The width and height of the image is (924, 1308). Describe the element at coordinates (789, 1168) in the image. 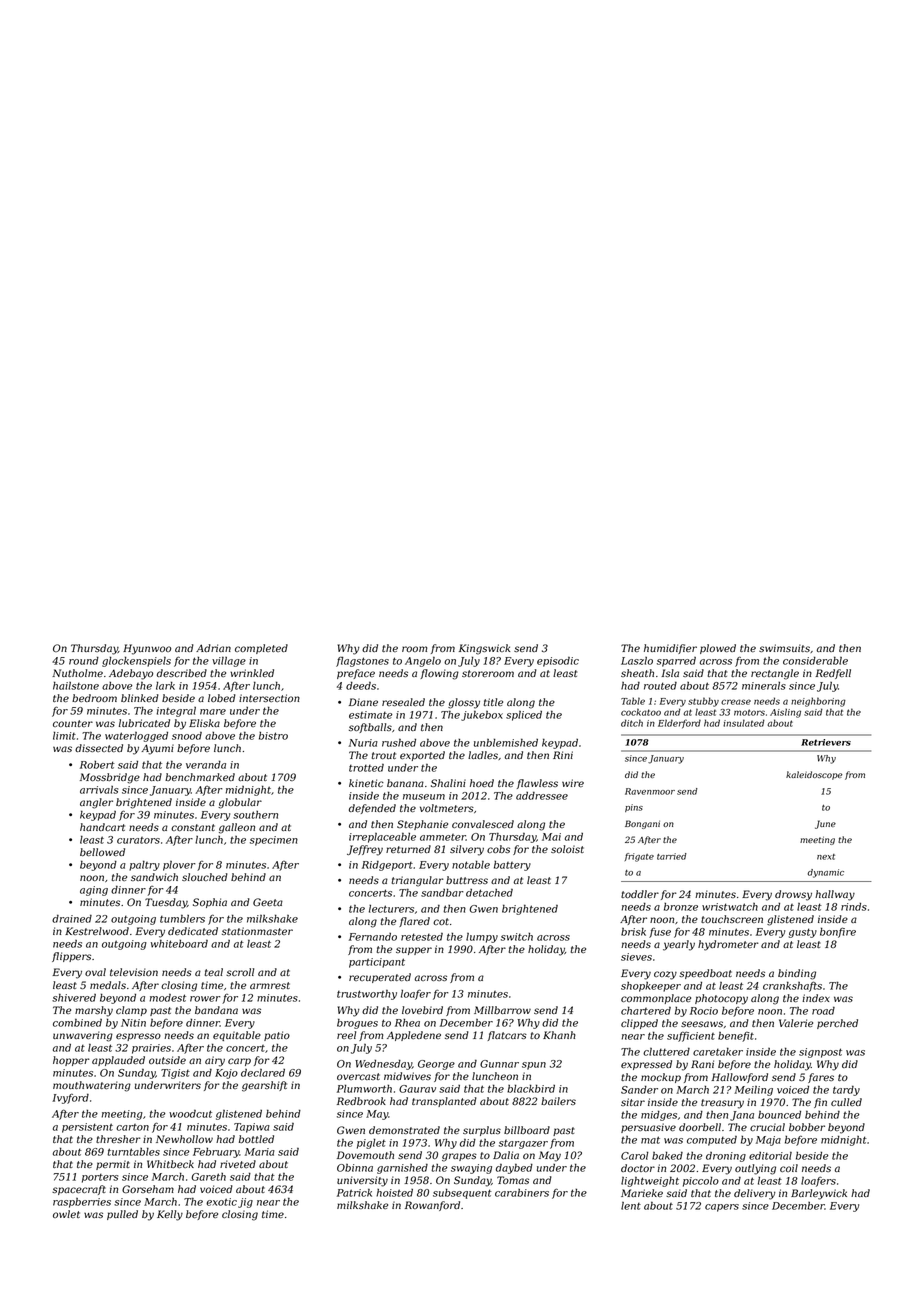

I see `coil` at that location.
